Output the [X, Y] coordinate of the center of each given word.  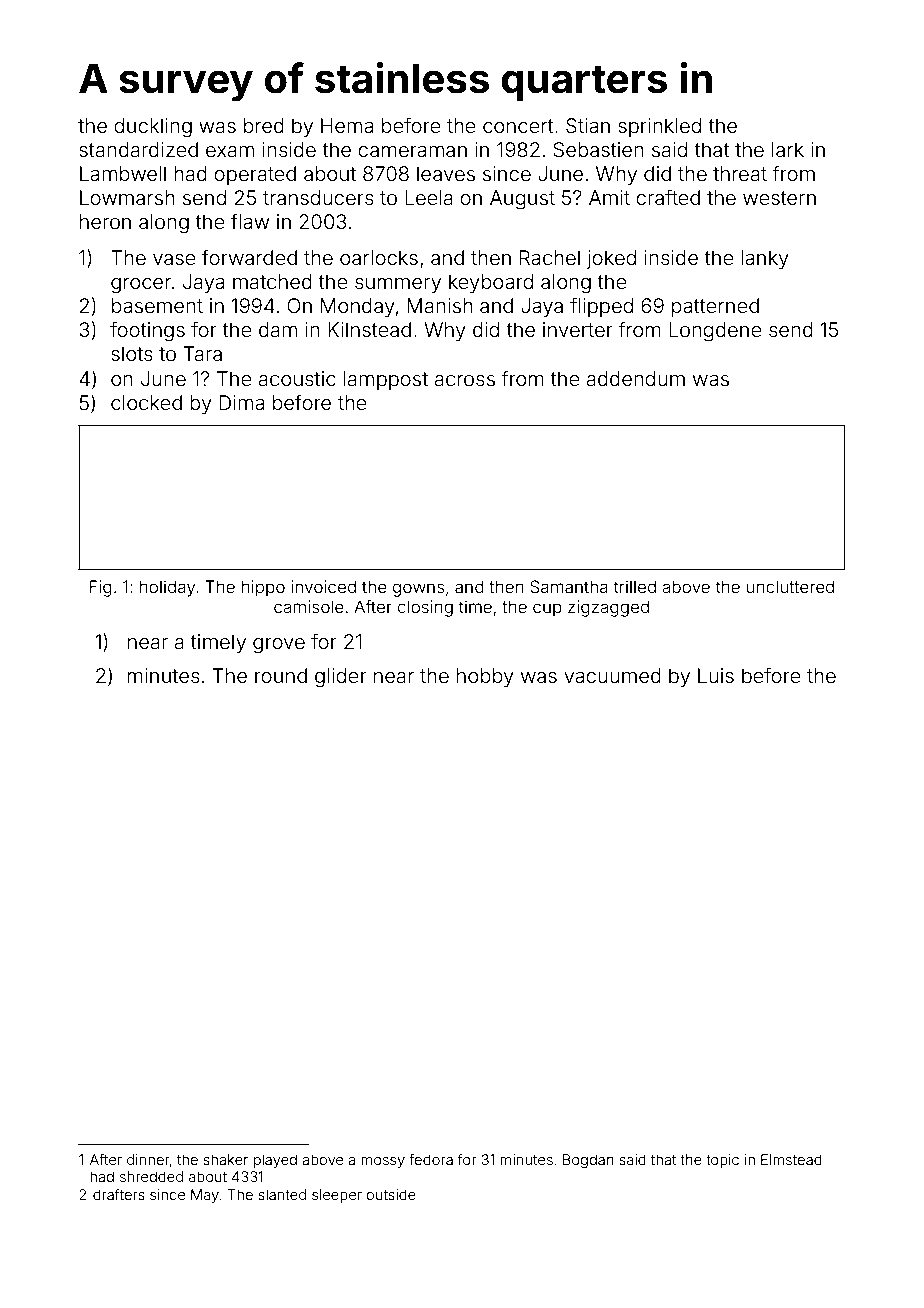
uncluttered [790, 586]
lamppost [385, 380]
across [465, 380]
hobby [485, 677]
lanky [765, 259]
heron [105, 221]
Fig [101, 588]
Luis [716, 675]
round [281, 675]
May [205, 1196]
